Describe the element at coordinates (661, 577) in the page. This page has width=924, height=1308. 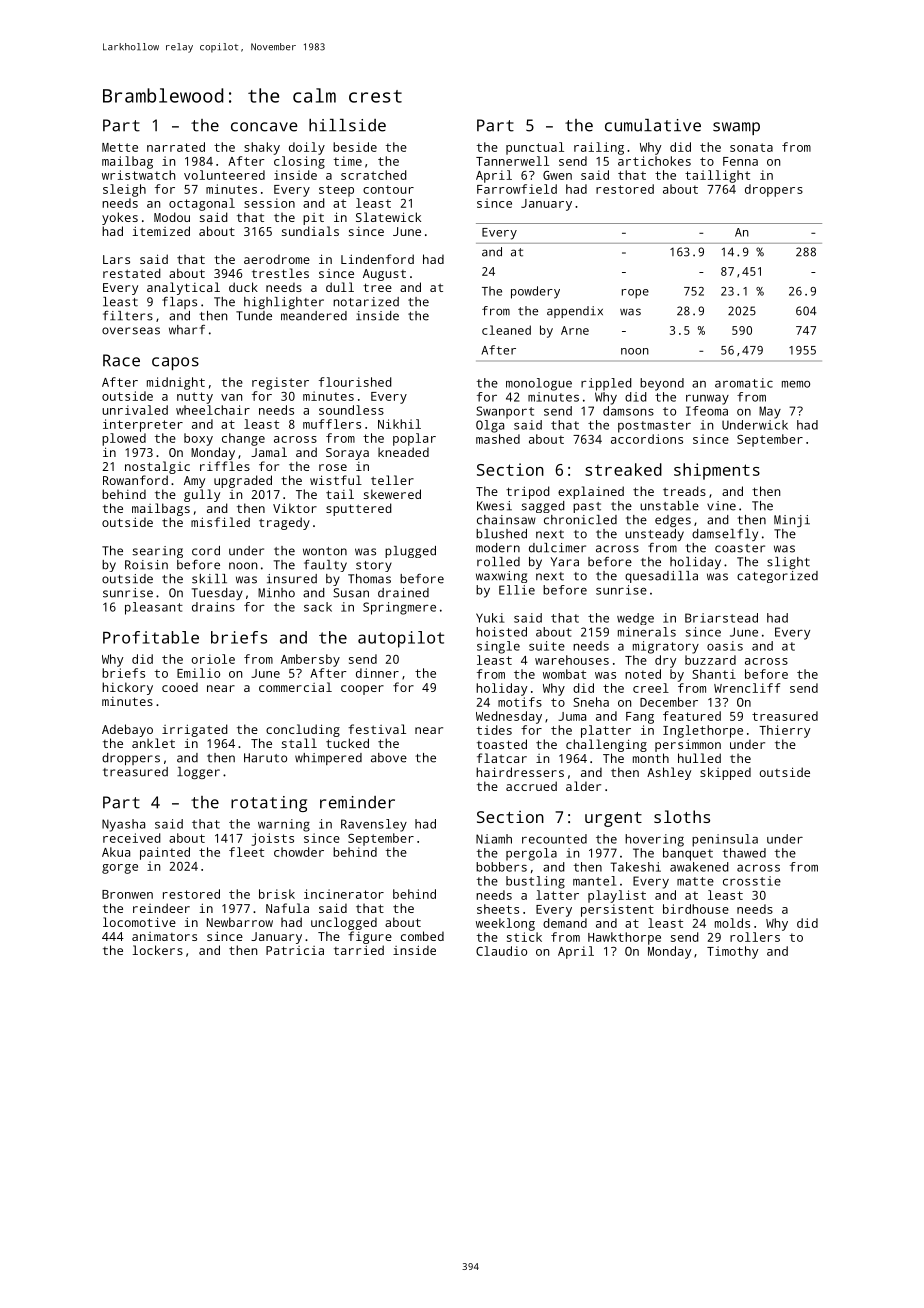
I see `quesadilla` at that location.
